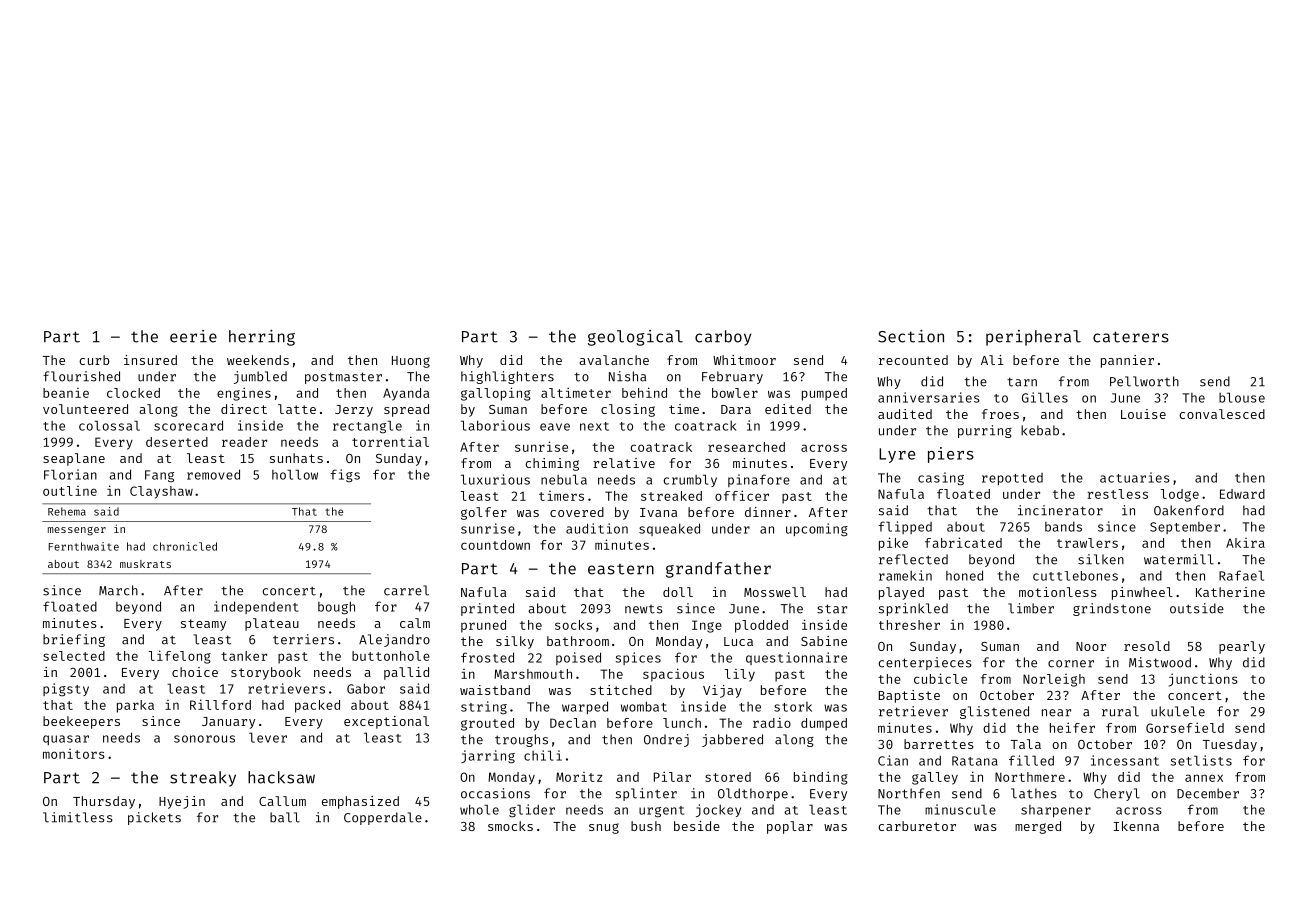 The height and width of the image is (924, 1308). What do you see at coordinates (1142, 593) in the image?
I see `pinwheel` at bounding box center [1142, 593].
